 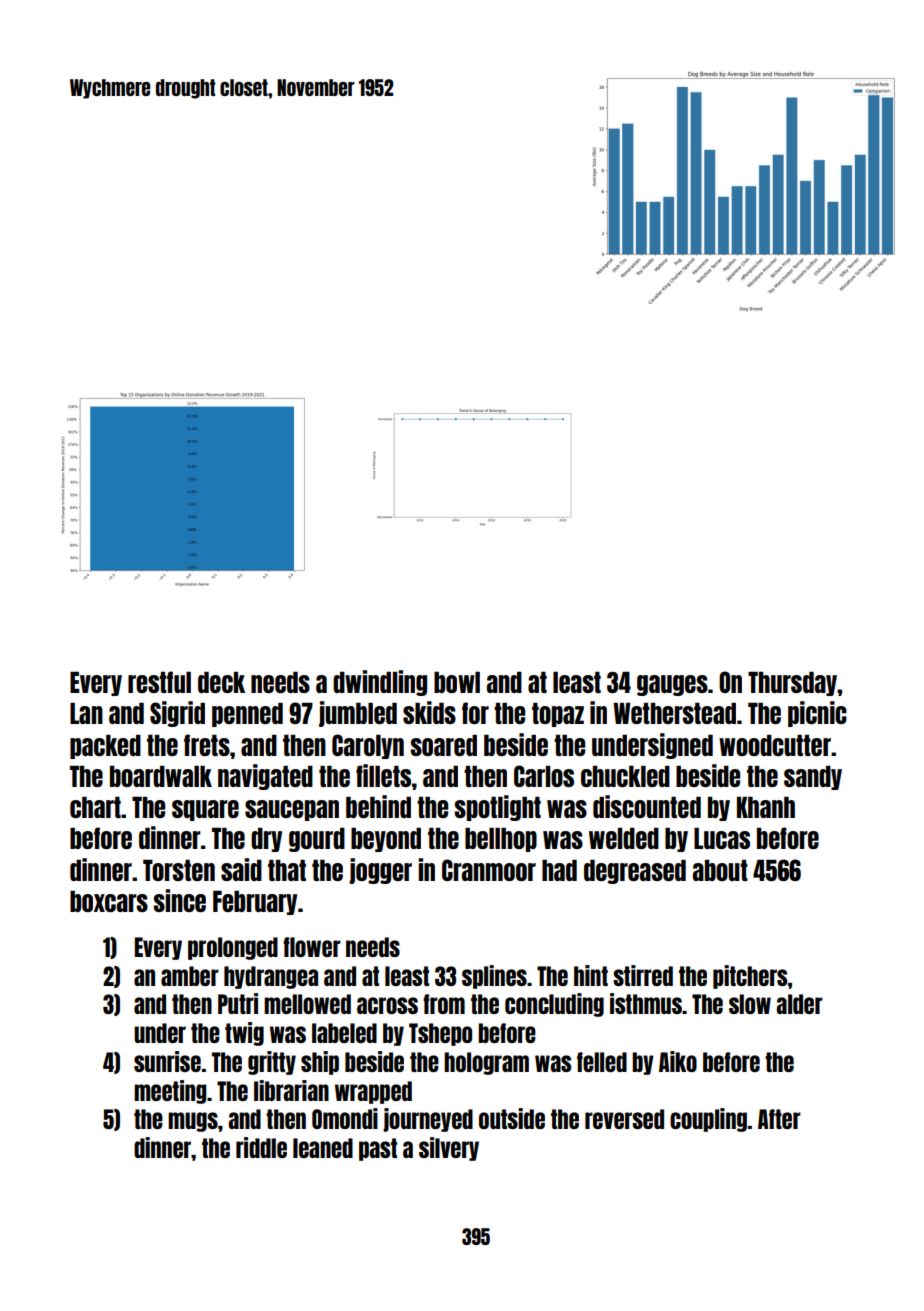 I want to click on Sigrid, so click(x=177, y=714).
